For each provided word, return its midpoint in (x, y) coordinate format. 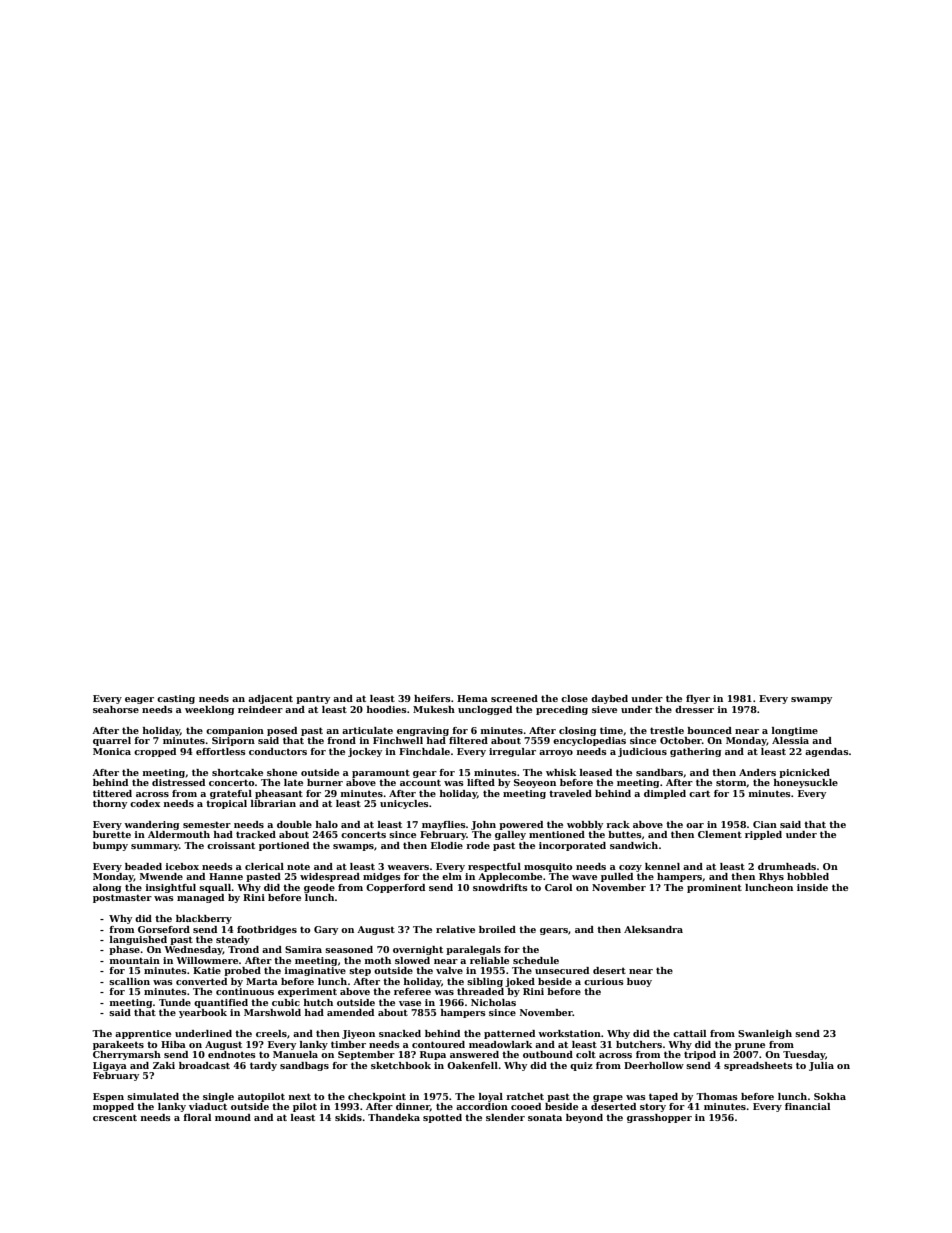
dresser (694, 709)
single (218, 1097)
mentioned (557, 834)
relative (455, 929)
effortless (221, 751)
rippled (763, 835)
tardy (263, 1066)
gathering (695, 752)
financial (807, 1106)
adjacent (270, 699)
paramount (381, 773)
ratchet (525, 1096)
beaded (143, 866)
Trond (243, 949)
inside (812, 887)
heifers (432, 698)
